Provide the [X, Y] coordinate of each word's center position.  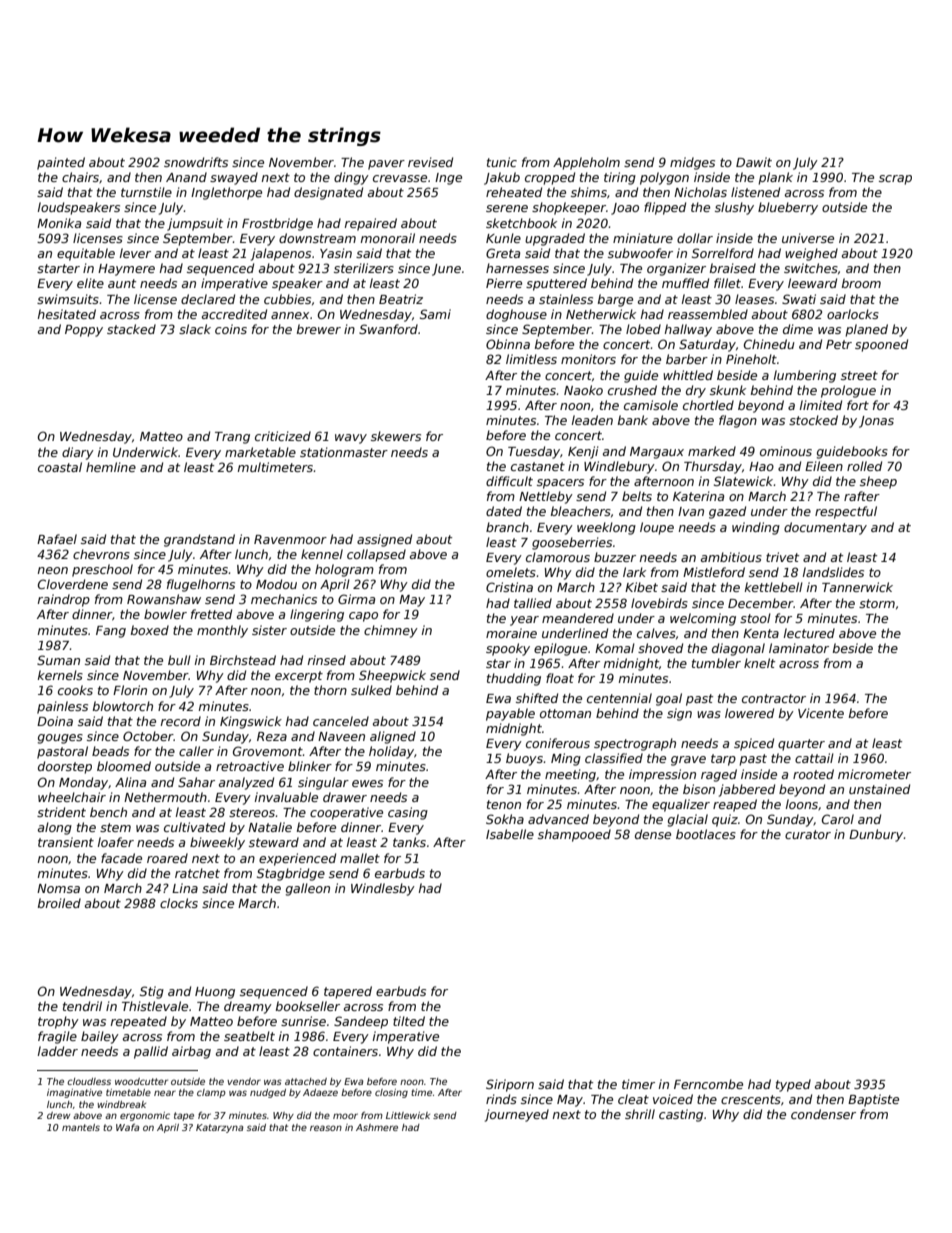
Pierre [504, 283]
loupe [657, 528]
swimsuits [68, 299]
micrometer [874, 774]
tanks [409, 842]
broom [861, 283]
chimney [391, 631]
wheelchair [72, 797]
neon [53, 570]
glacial [688, 820]
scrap [895, 180]
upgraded [555, 239]
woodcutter [141, 1081]
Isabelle [510, 834]
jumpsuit [195, 224]
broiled [59, 903]
